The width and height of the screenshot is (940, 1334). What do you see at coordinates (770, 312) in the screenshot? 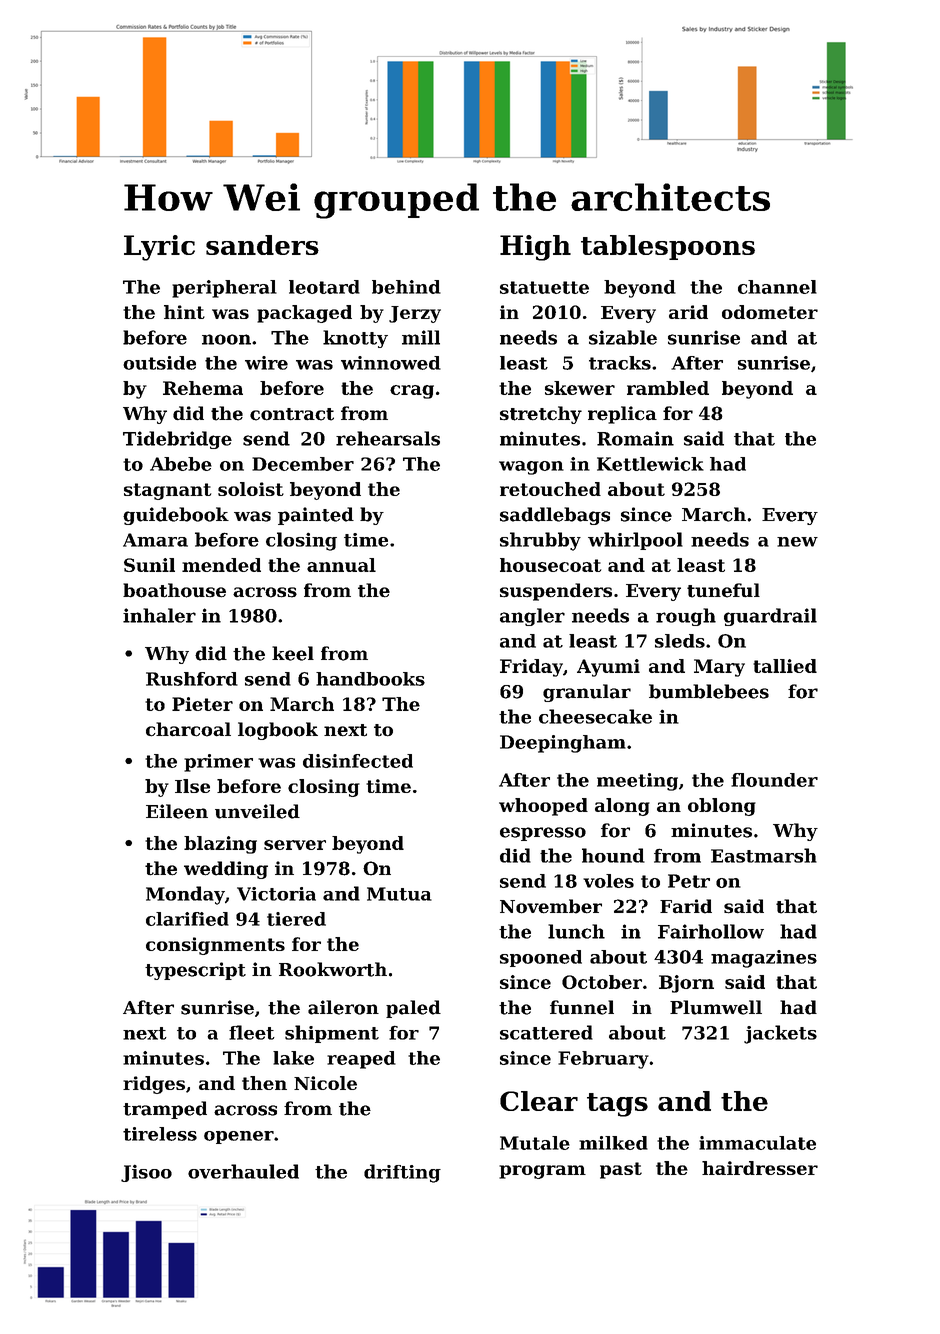
I see `odometer` at bounding box center [770, 312].
